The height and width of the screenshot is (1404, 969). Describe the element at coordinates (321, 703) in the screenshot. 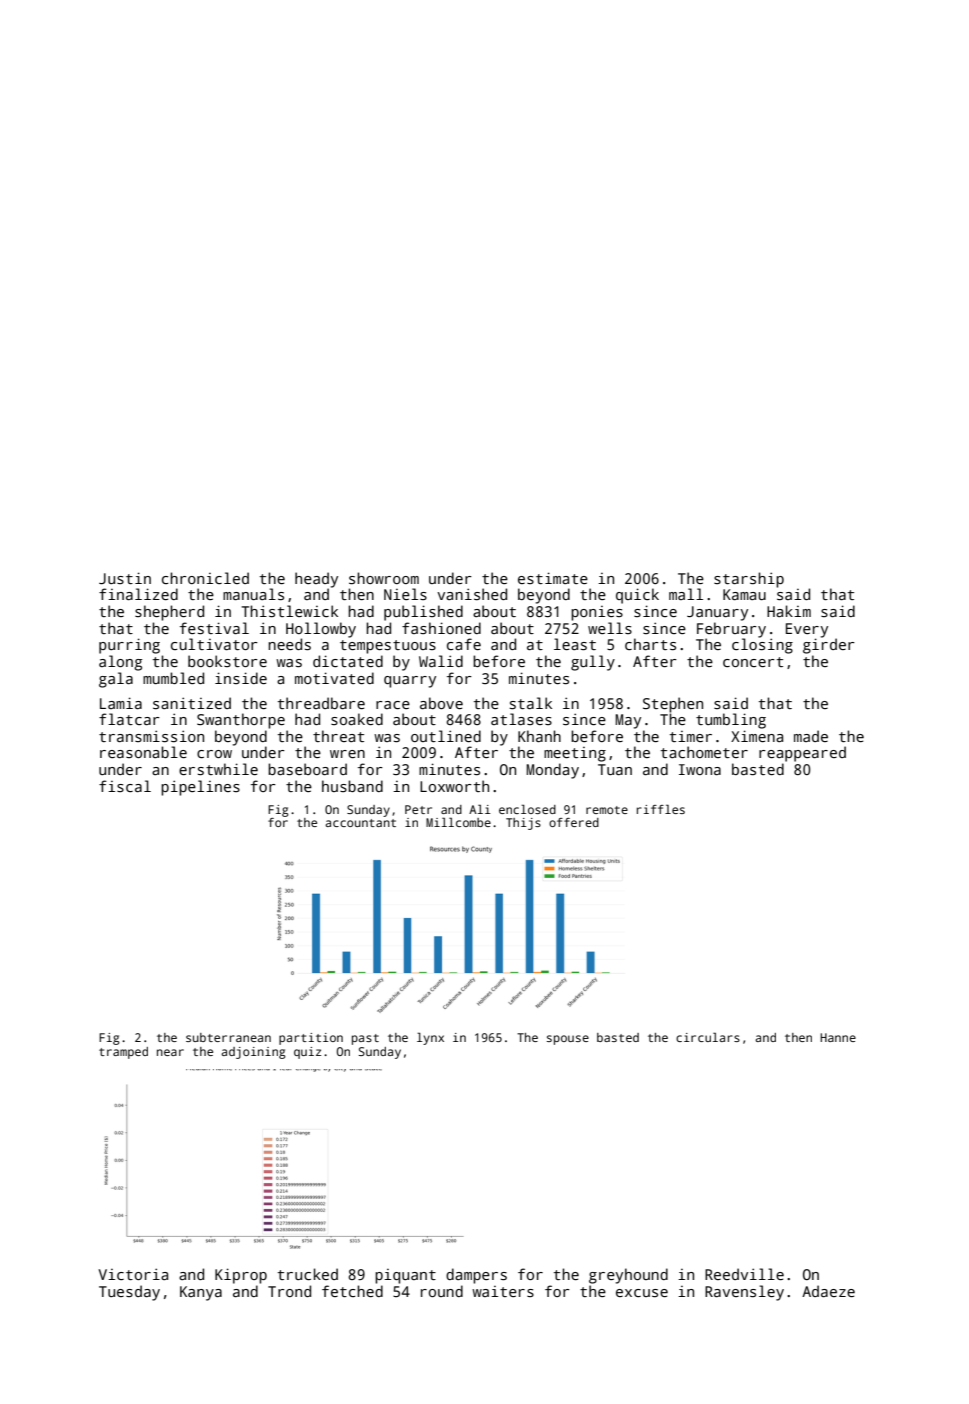

I see `threadbare` at that location.
